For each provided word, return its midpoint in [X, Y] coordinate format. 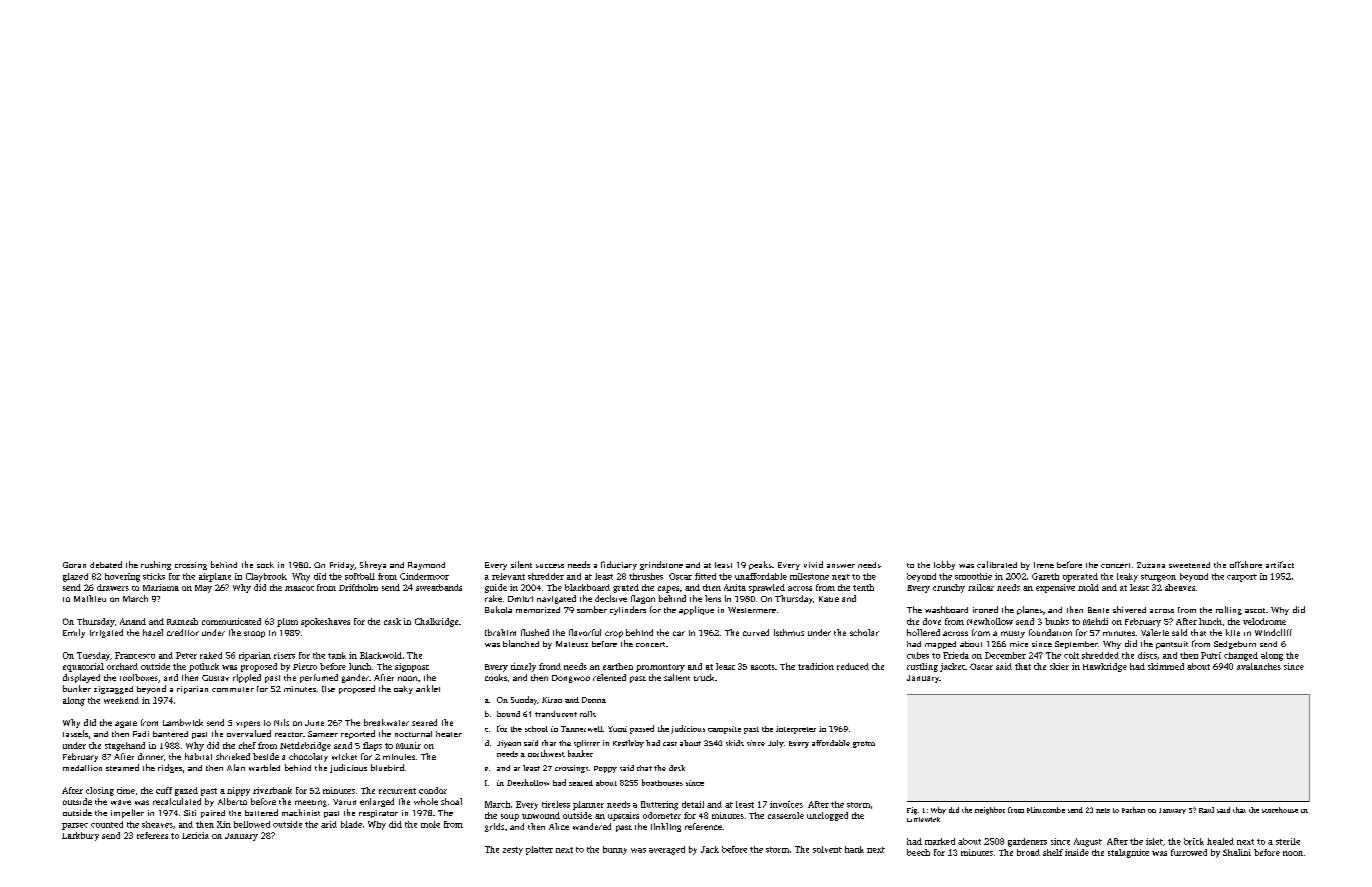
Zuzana [1151, 565]
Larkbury [80, 836]
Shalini [1237, 852]
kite [1233, 632]
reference [703, 826]
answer [841, 566]
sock [265, 565]
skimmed [1166, 666]
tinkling [666, 827]
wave [121, 802]
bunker [77, 688]
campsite [724, 730]
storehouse [1280, 810]
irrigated [106, 633]
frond [550, 666]
